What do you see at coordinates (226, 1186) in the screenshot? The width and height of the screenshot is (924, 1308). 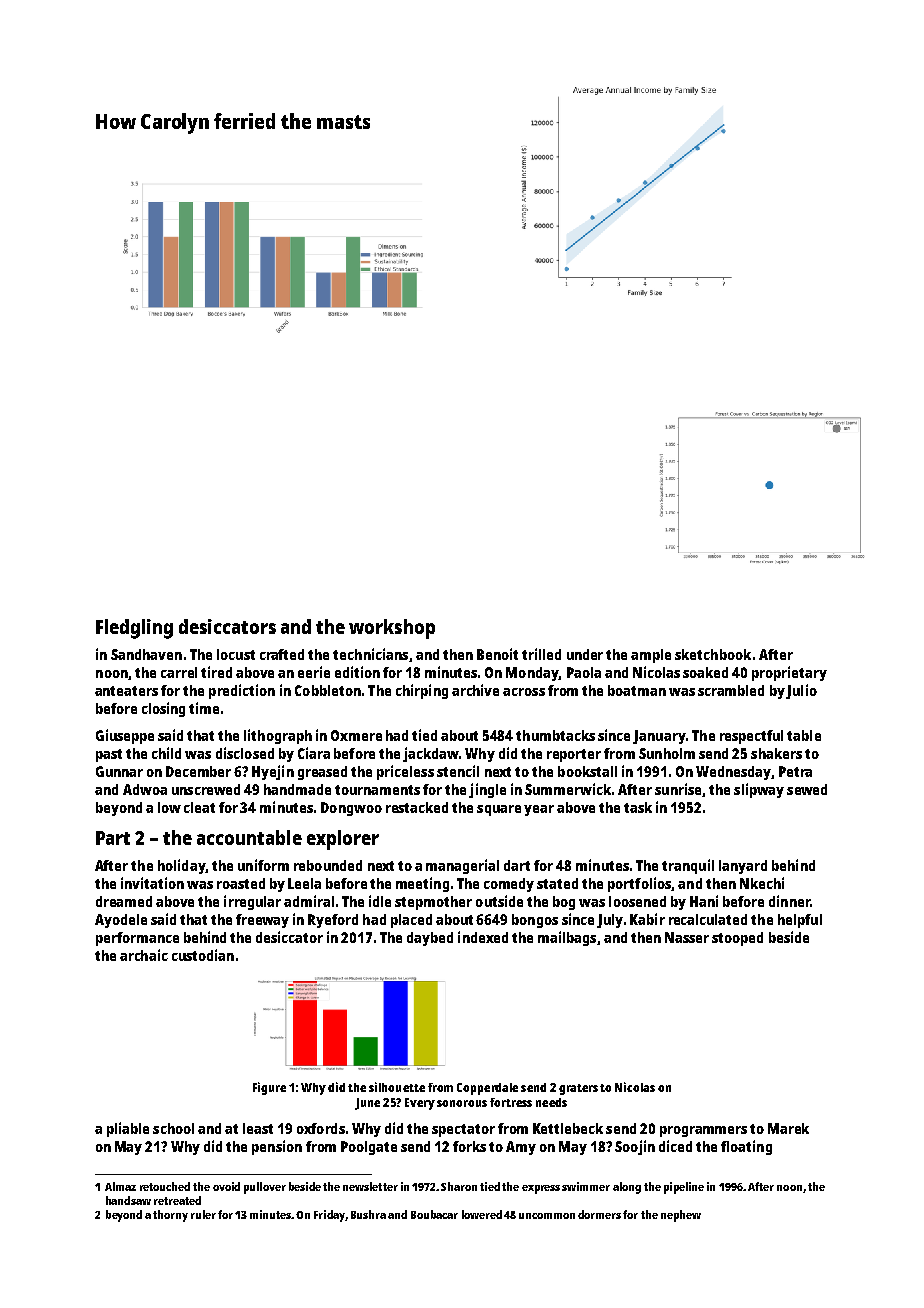 I see `ovoid` at bounding box center [226, 1186].
